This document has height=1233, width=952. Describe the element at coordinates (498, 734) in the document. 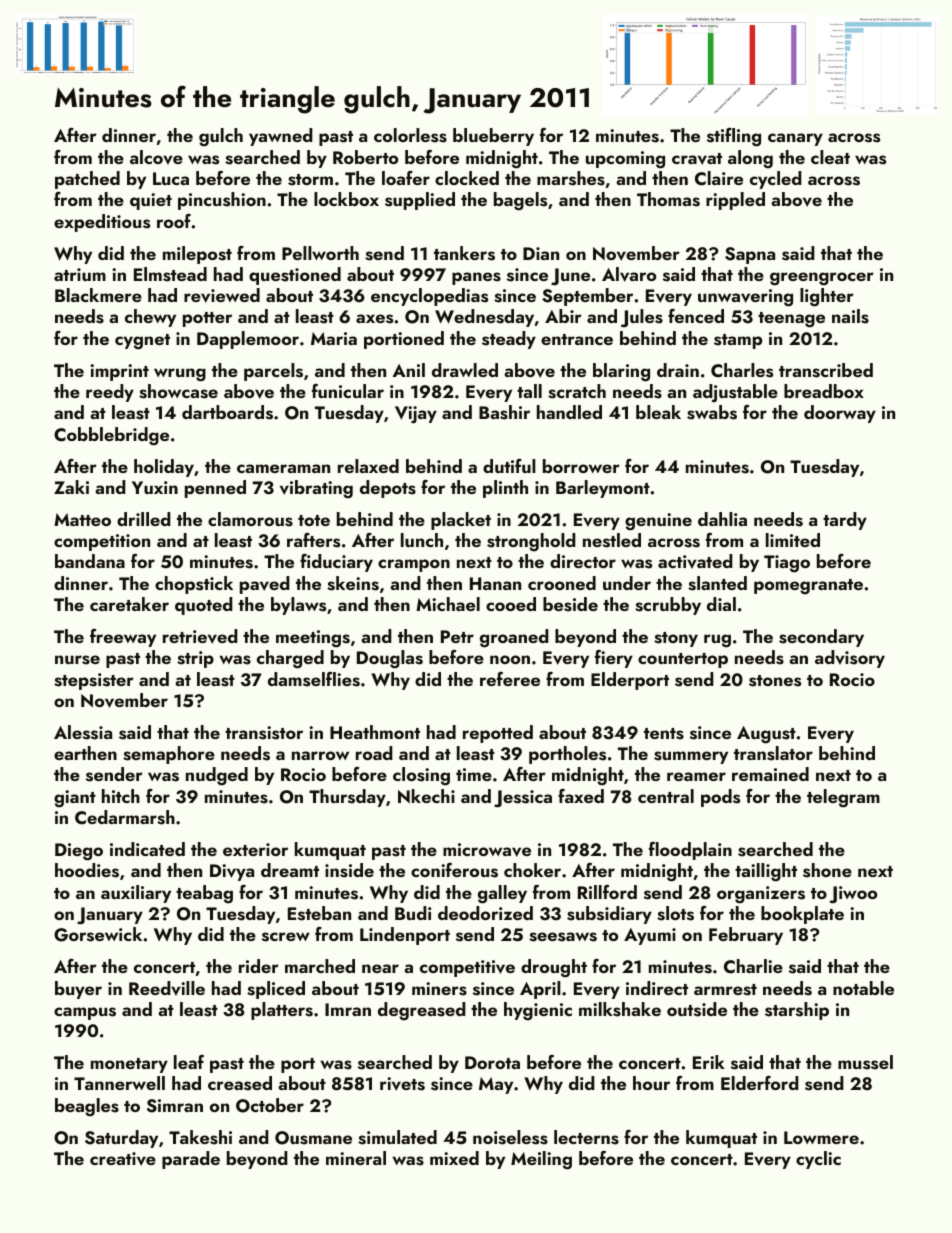

I see `repotted` at that location.
